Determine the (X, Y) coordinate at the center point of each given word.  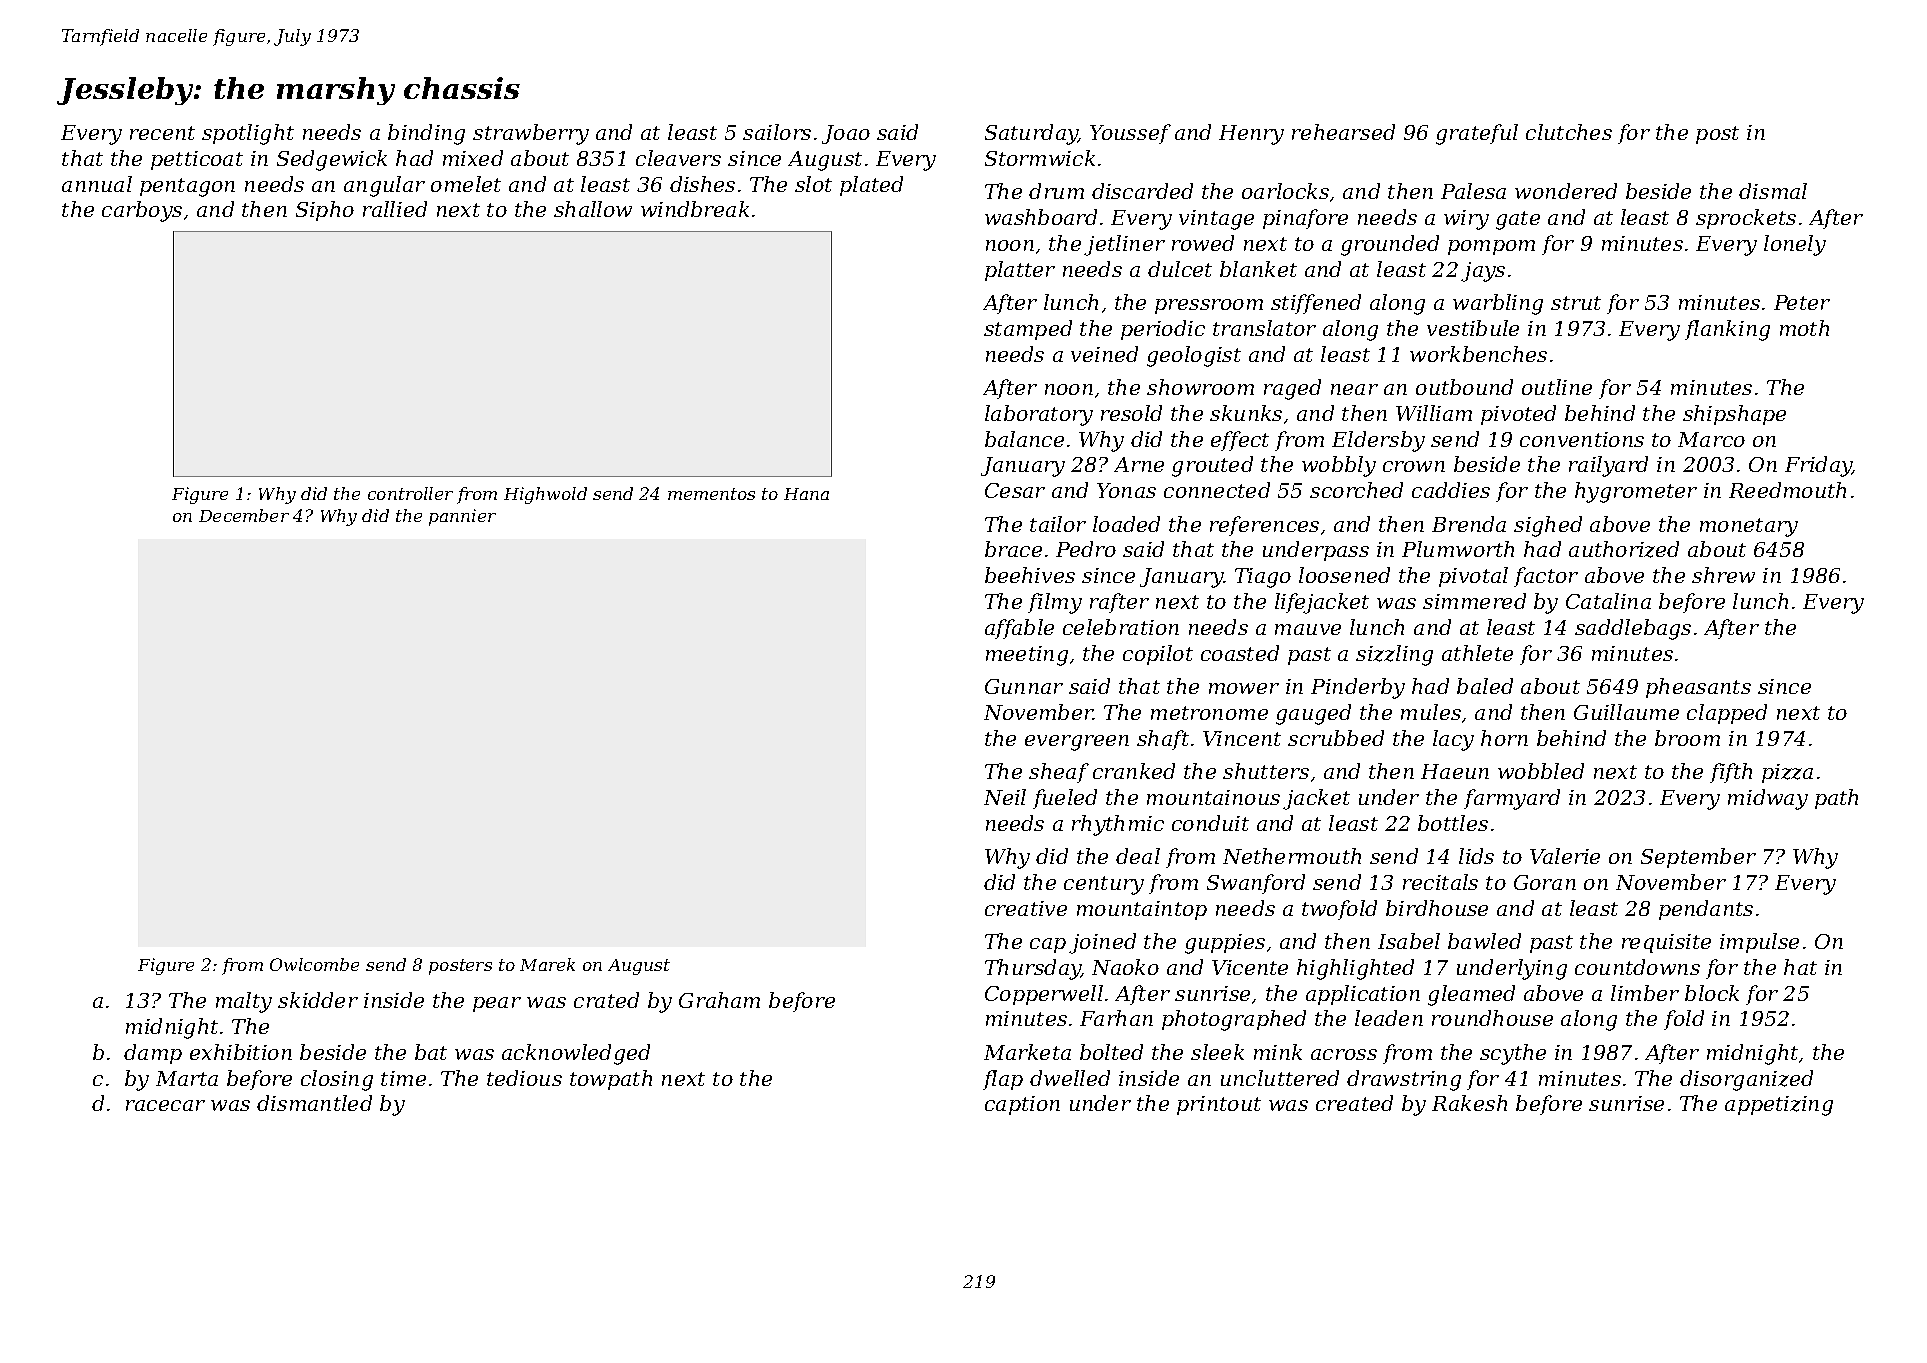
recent (162, 133)
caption (1022, 1105)
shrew (1723, 575)
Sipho (325, 211)
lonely (1795, 245)
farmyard (1512, 799)
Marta (187, 1078)
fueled (1065, 799)
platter (1020, 271)
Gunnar (1024, 686)
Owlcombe (314, 964)
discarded (1142, 191)
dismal (1773, 191)
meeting (1027, 656)
